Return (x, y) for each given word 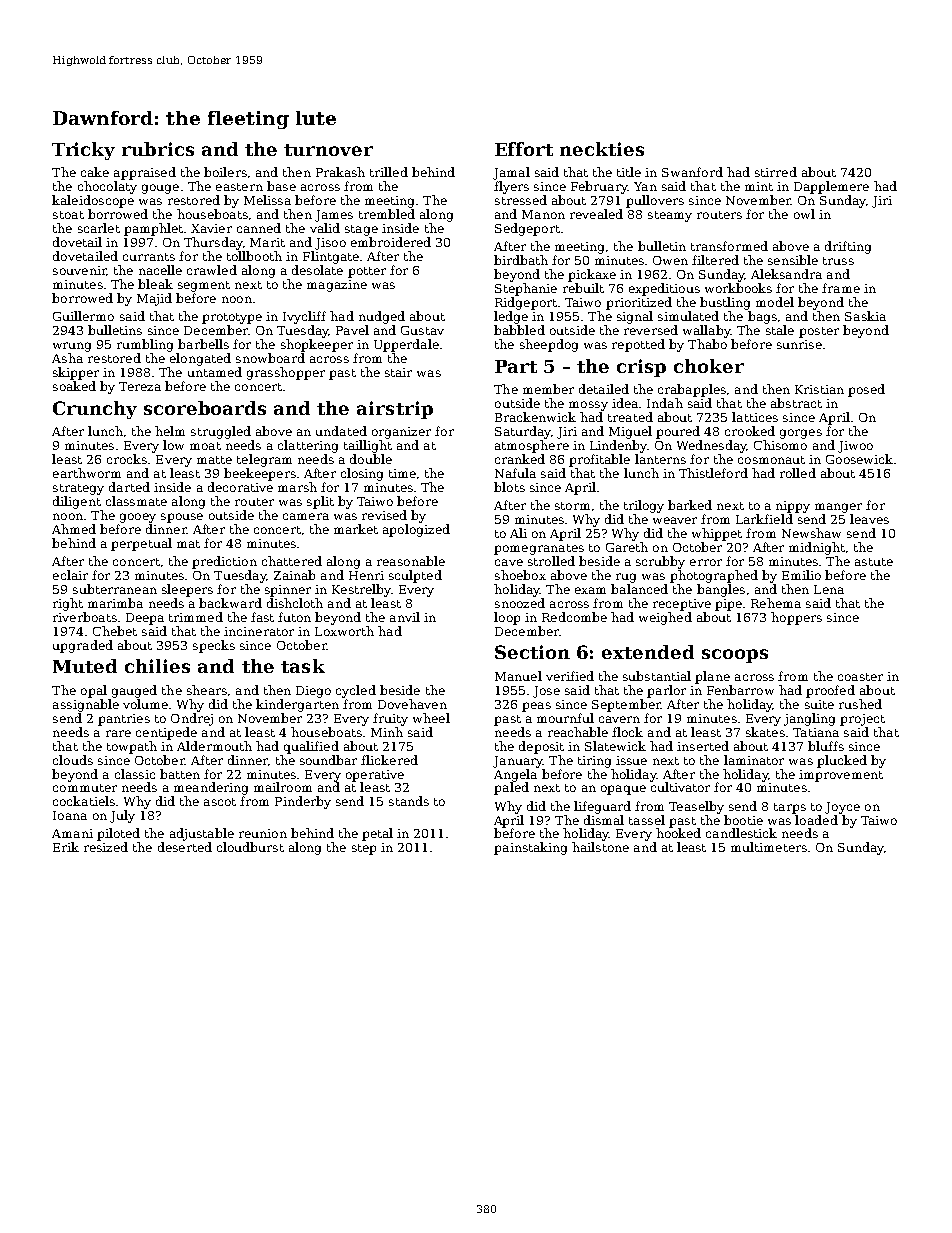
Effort (524, 149)
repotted (638, 345)
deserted (185, 847)
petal (377, 834)
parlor (666, 691)
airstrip (395, 410)
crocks (127, 459)
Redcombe (574, 617)
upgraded (83, 646)
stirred (776, 172)
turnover (328, 150)
